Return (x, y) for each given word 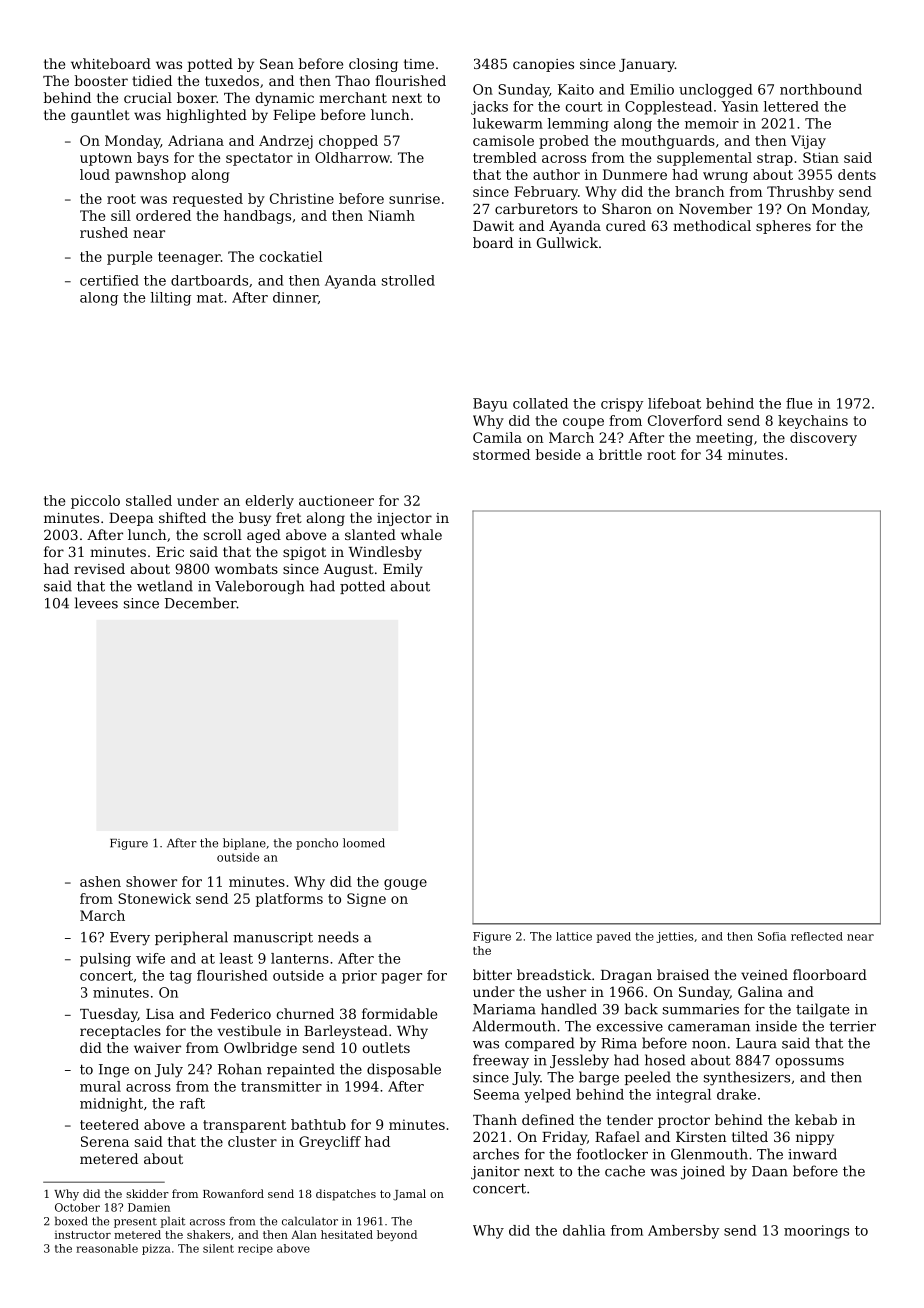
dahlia (584, 1230)
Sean (277, 63)
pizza (156, 1249)
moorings (816, 1232)
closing (373, 65)
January (647, 65)
